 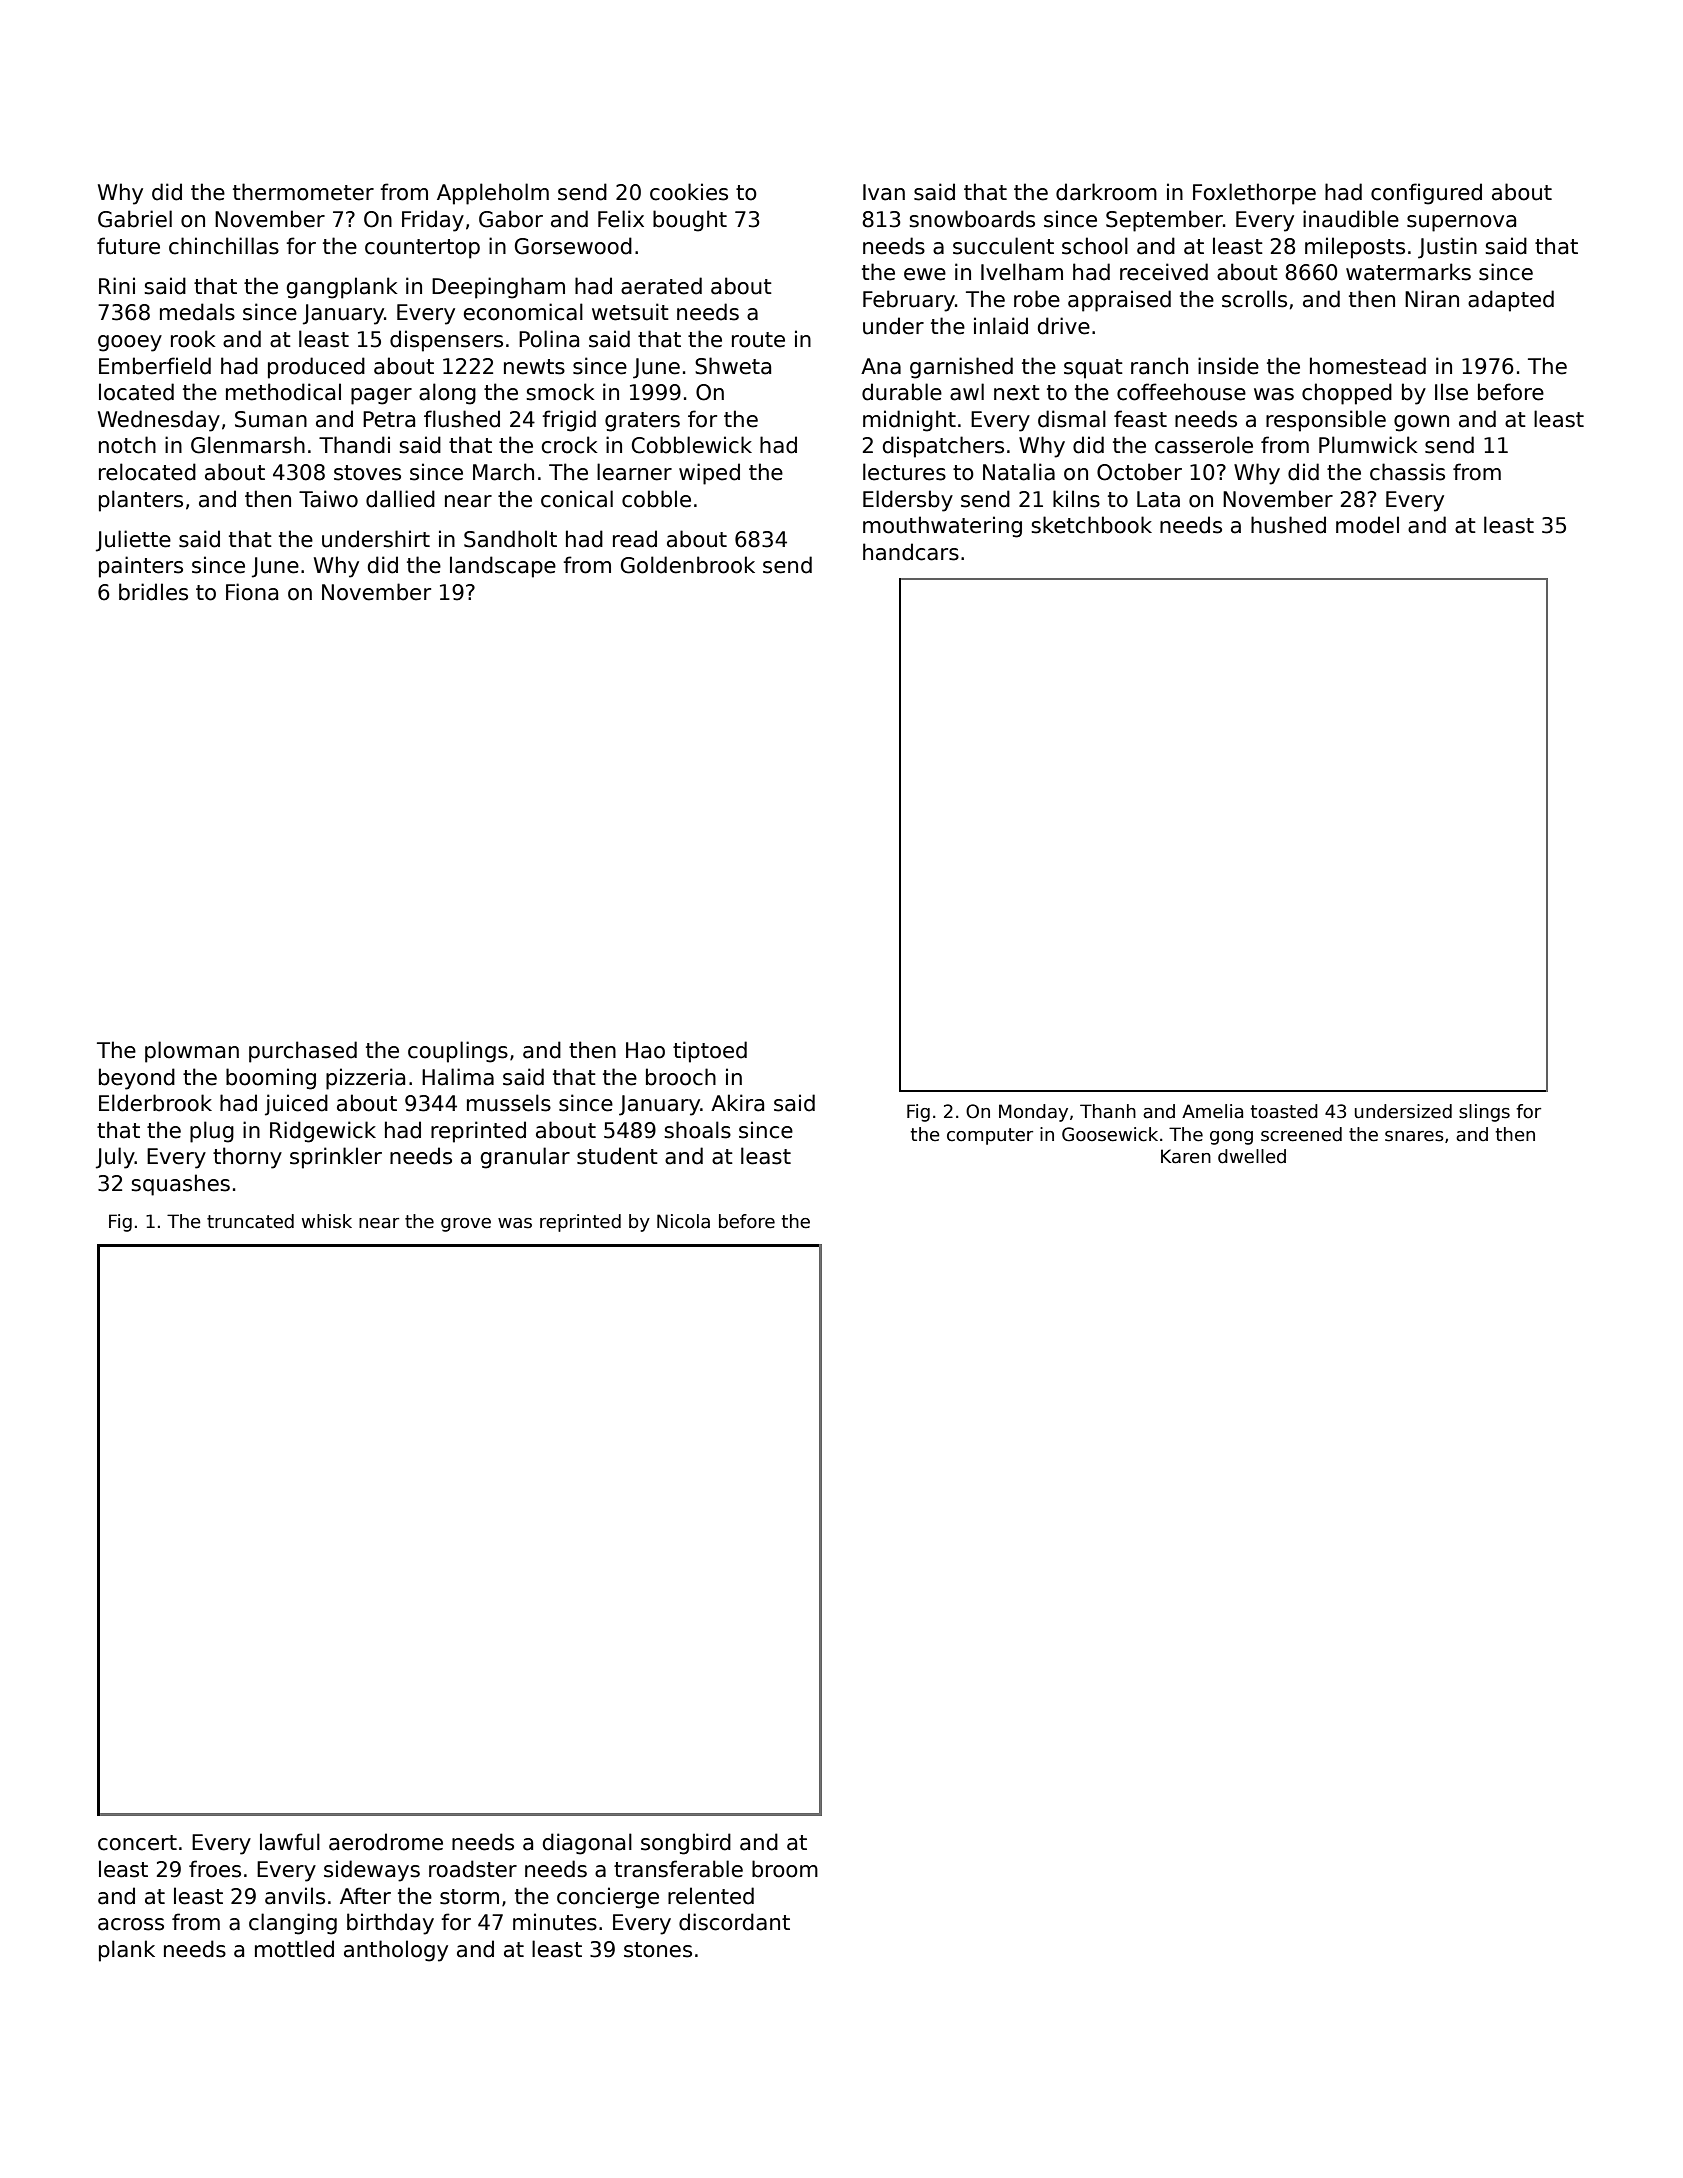 What do you see at coordinates (493, 194) in the image?
I see `Appleholm` at bounding box center [493, 194].
